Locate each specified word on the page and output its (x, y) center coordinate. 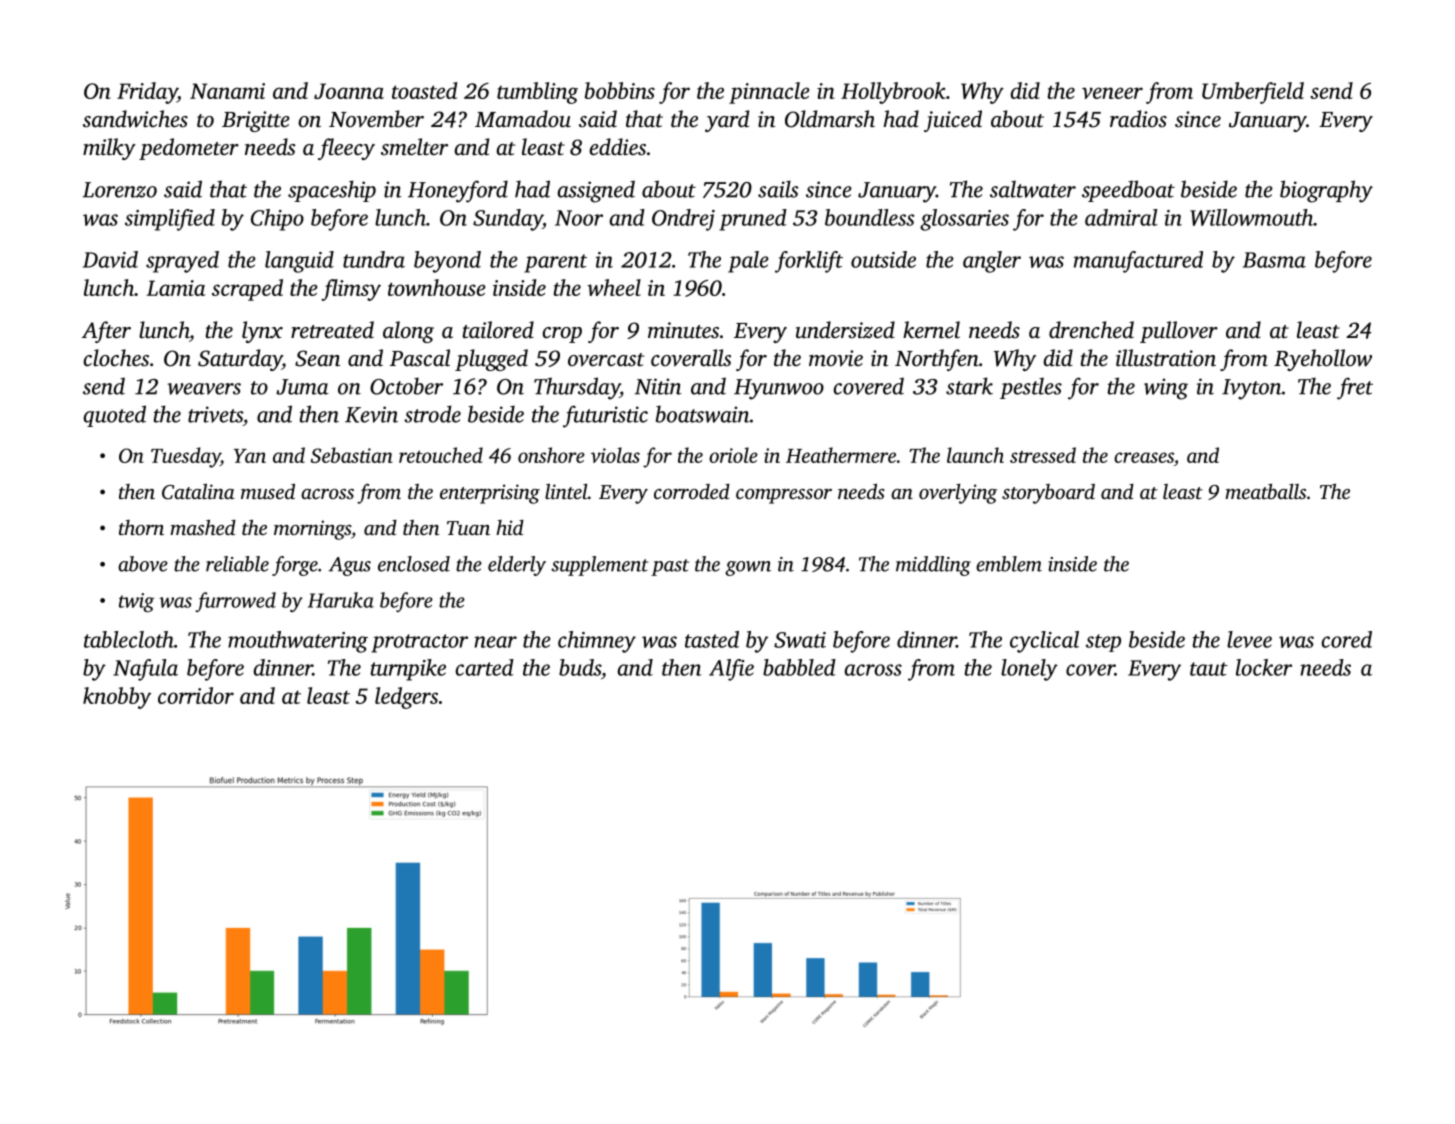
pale (748, 262)
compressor (784, 496)
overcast (606, 360)
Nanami (227, 91)
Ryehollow (1323, 360)
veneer (1112, 93)
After (106, 332)
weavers (204, 389)
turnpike (408, 670)
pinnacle (769, 93)
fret (1355, 388)
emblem (1009, 564)
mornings (312, 530)
